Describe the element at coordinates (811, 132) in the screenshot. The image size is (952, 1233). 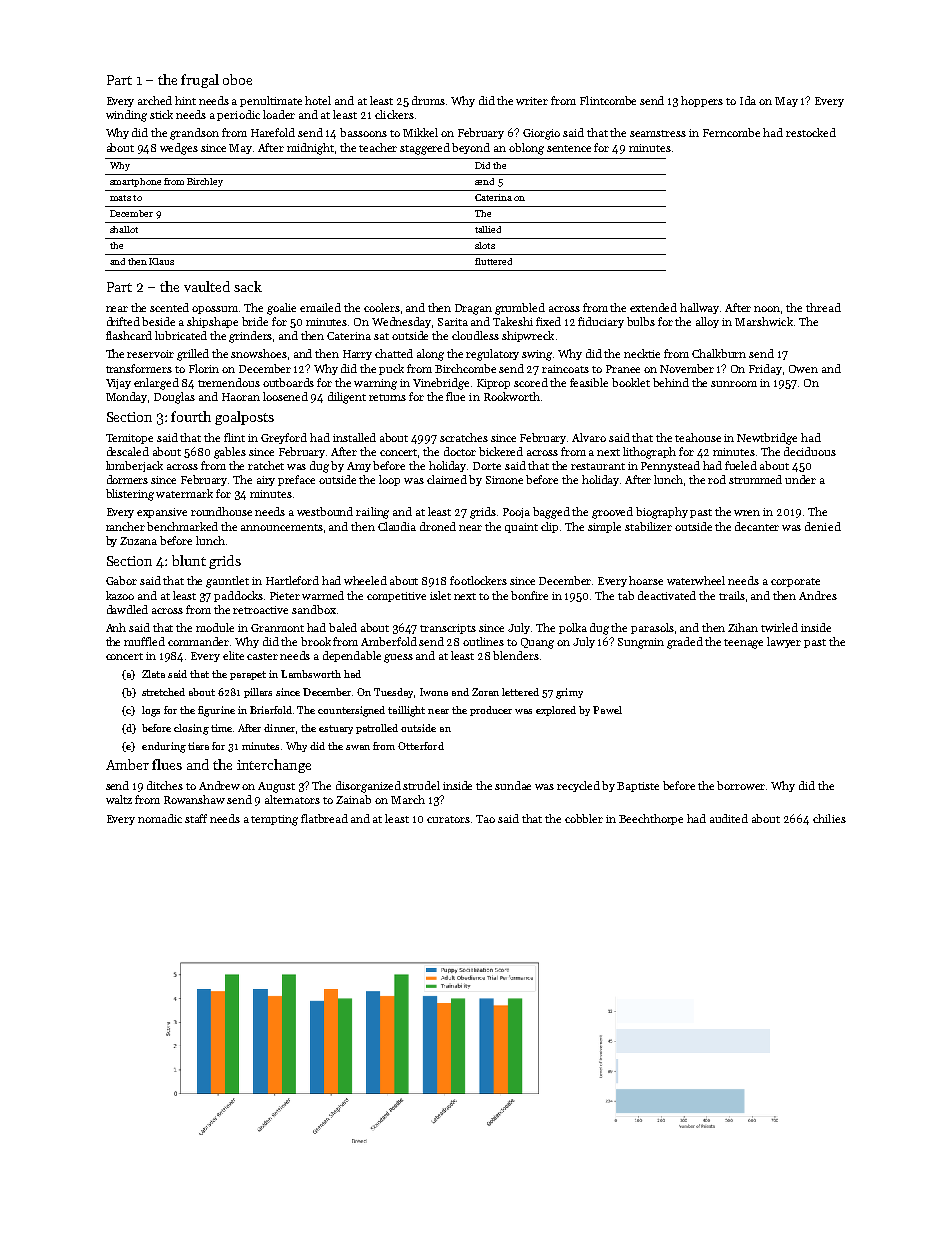
I see `restocked` at that location.
